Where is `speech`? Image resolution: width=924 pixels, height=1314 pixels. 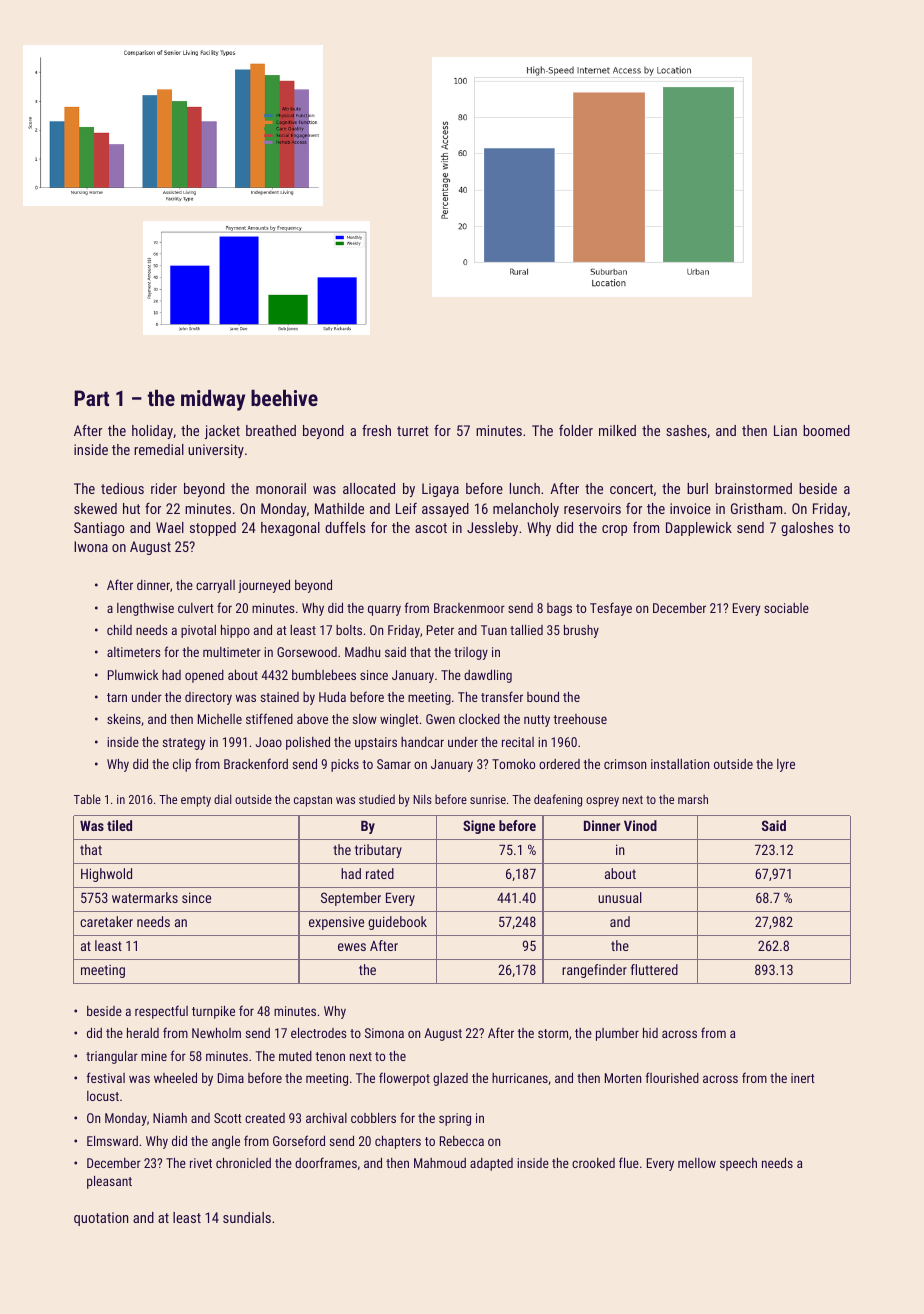
speech is located at coordinates (738, 1164).
